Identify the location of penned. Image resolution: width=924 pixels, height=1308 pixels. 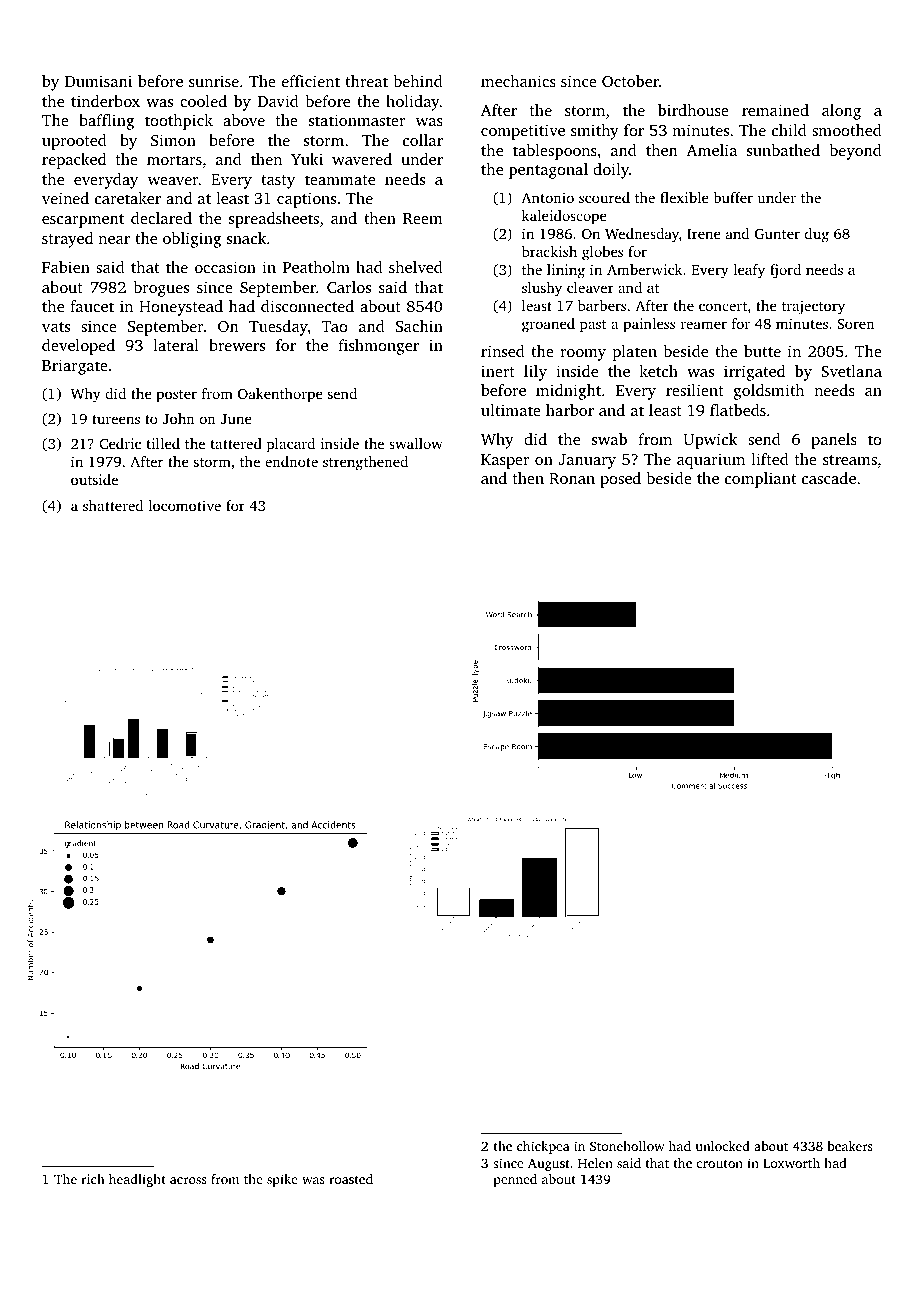
(515, 1180).
